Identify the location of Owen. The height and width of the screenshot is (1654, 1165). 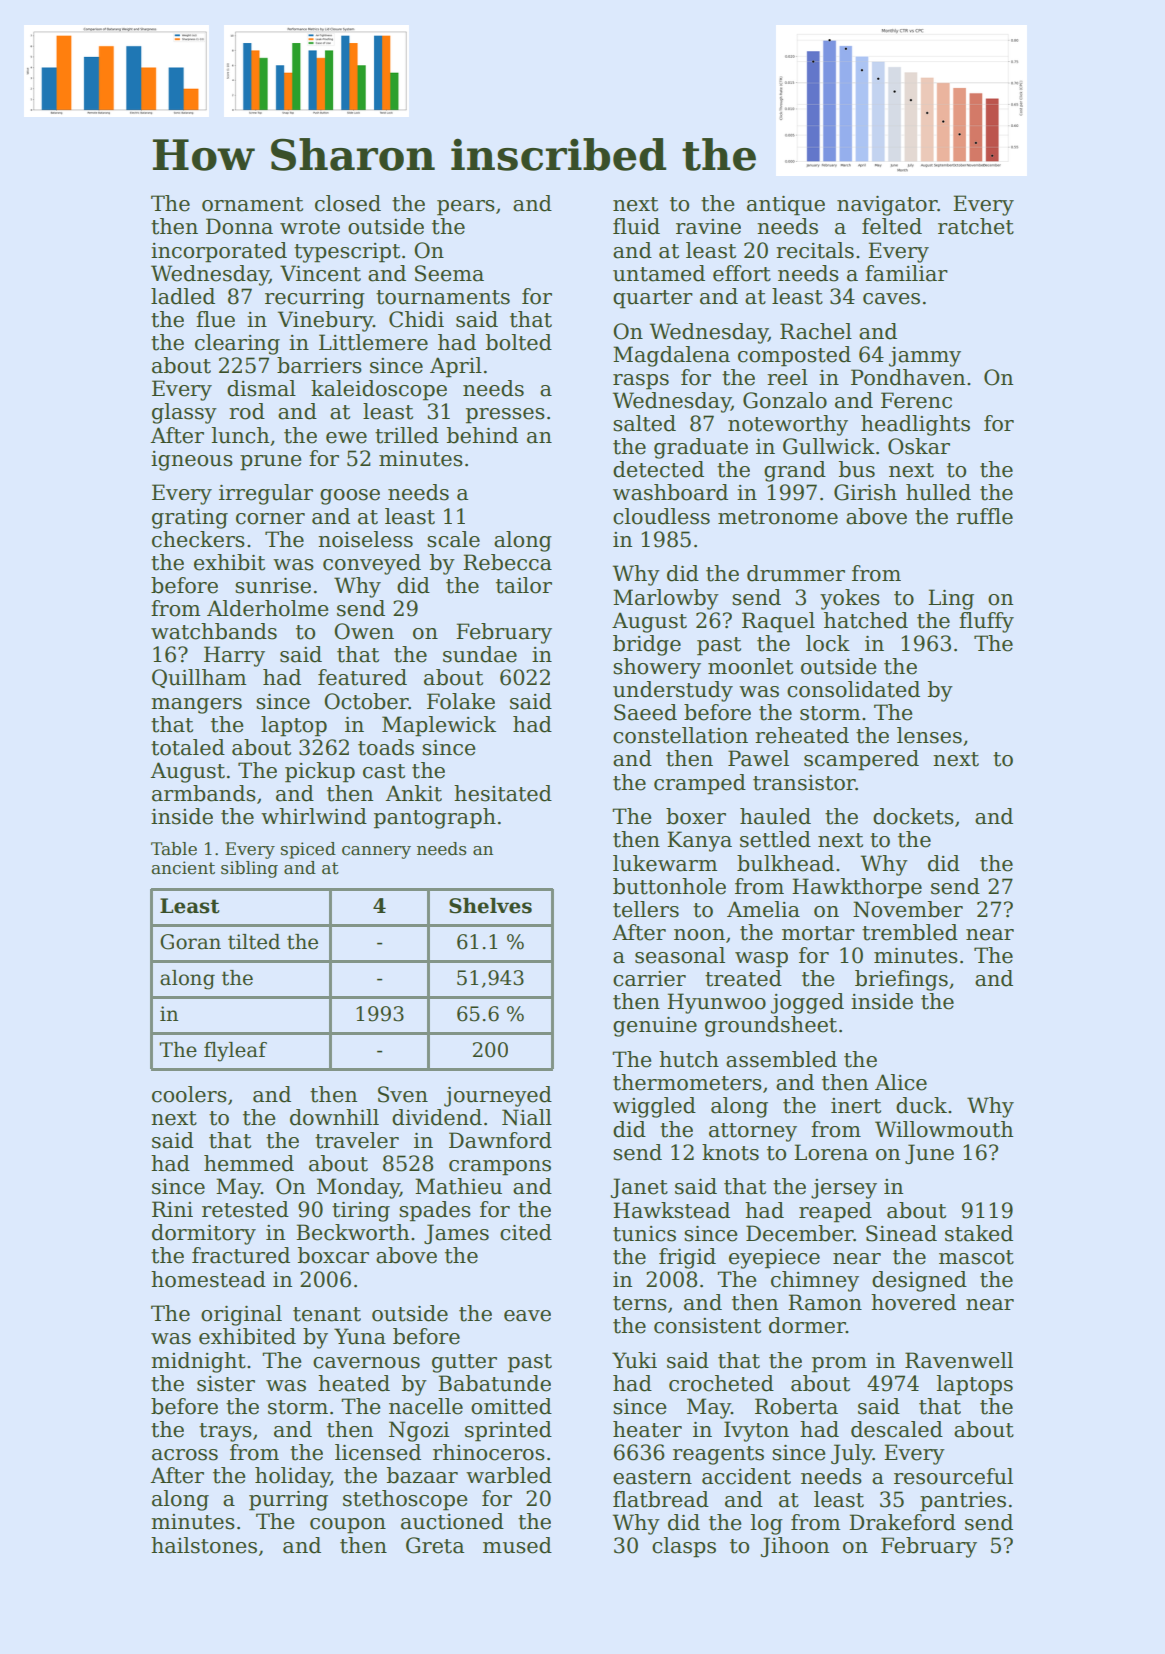
(364, 631).
